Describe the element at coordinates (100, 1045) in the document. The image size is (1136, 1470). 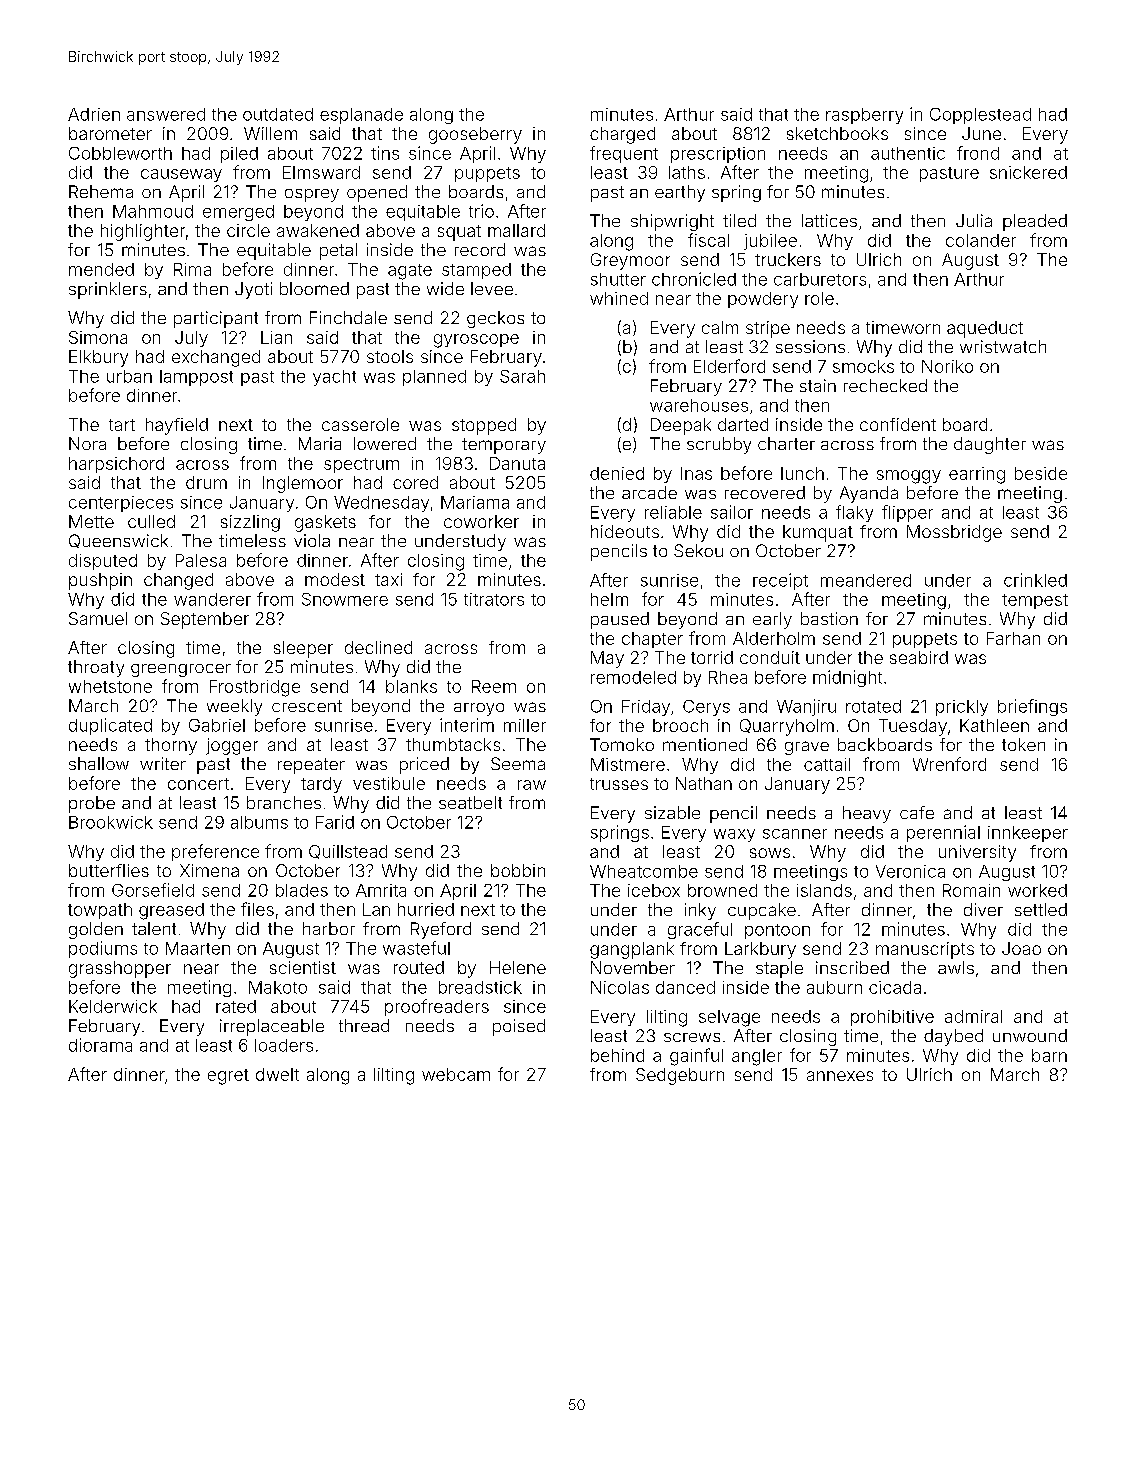
I see `diorama` at that location.
